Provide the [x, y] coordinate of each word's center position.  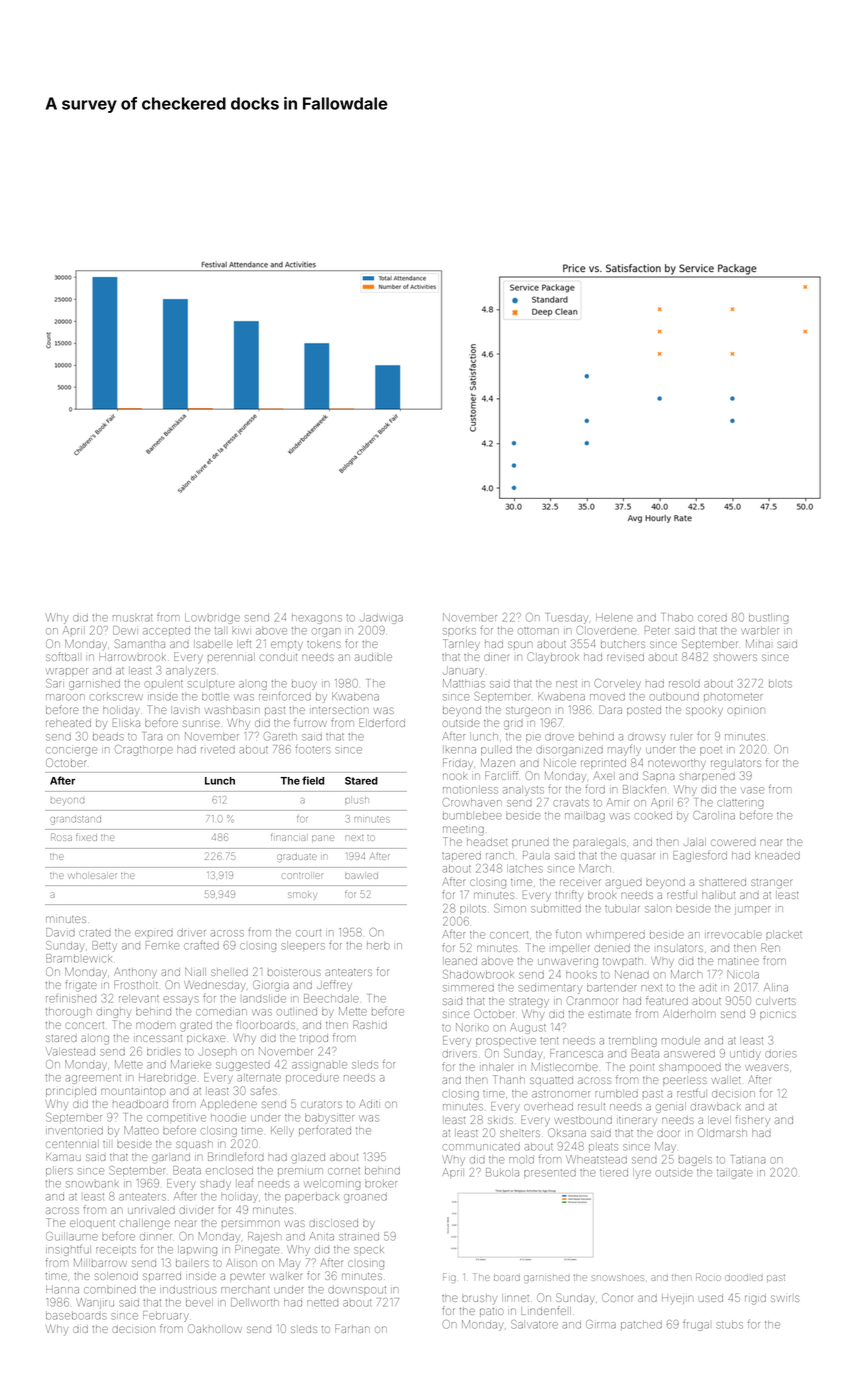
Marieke [191, 1064]
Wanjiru [95, 1303]
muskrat [132, 618]
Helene [614, 618]
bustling [769, 619]
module [681, 1041]
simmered [468, 988]
